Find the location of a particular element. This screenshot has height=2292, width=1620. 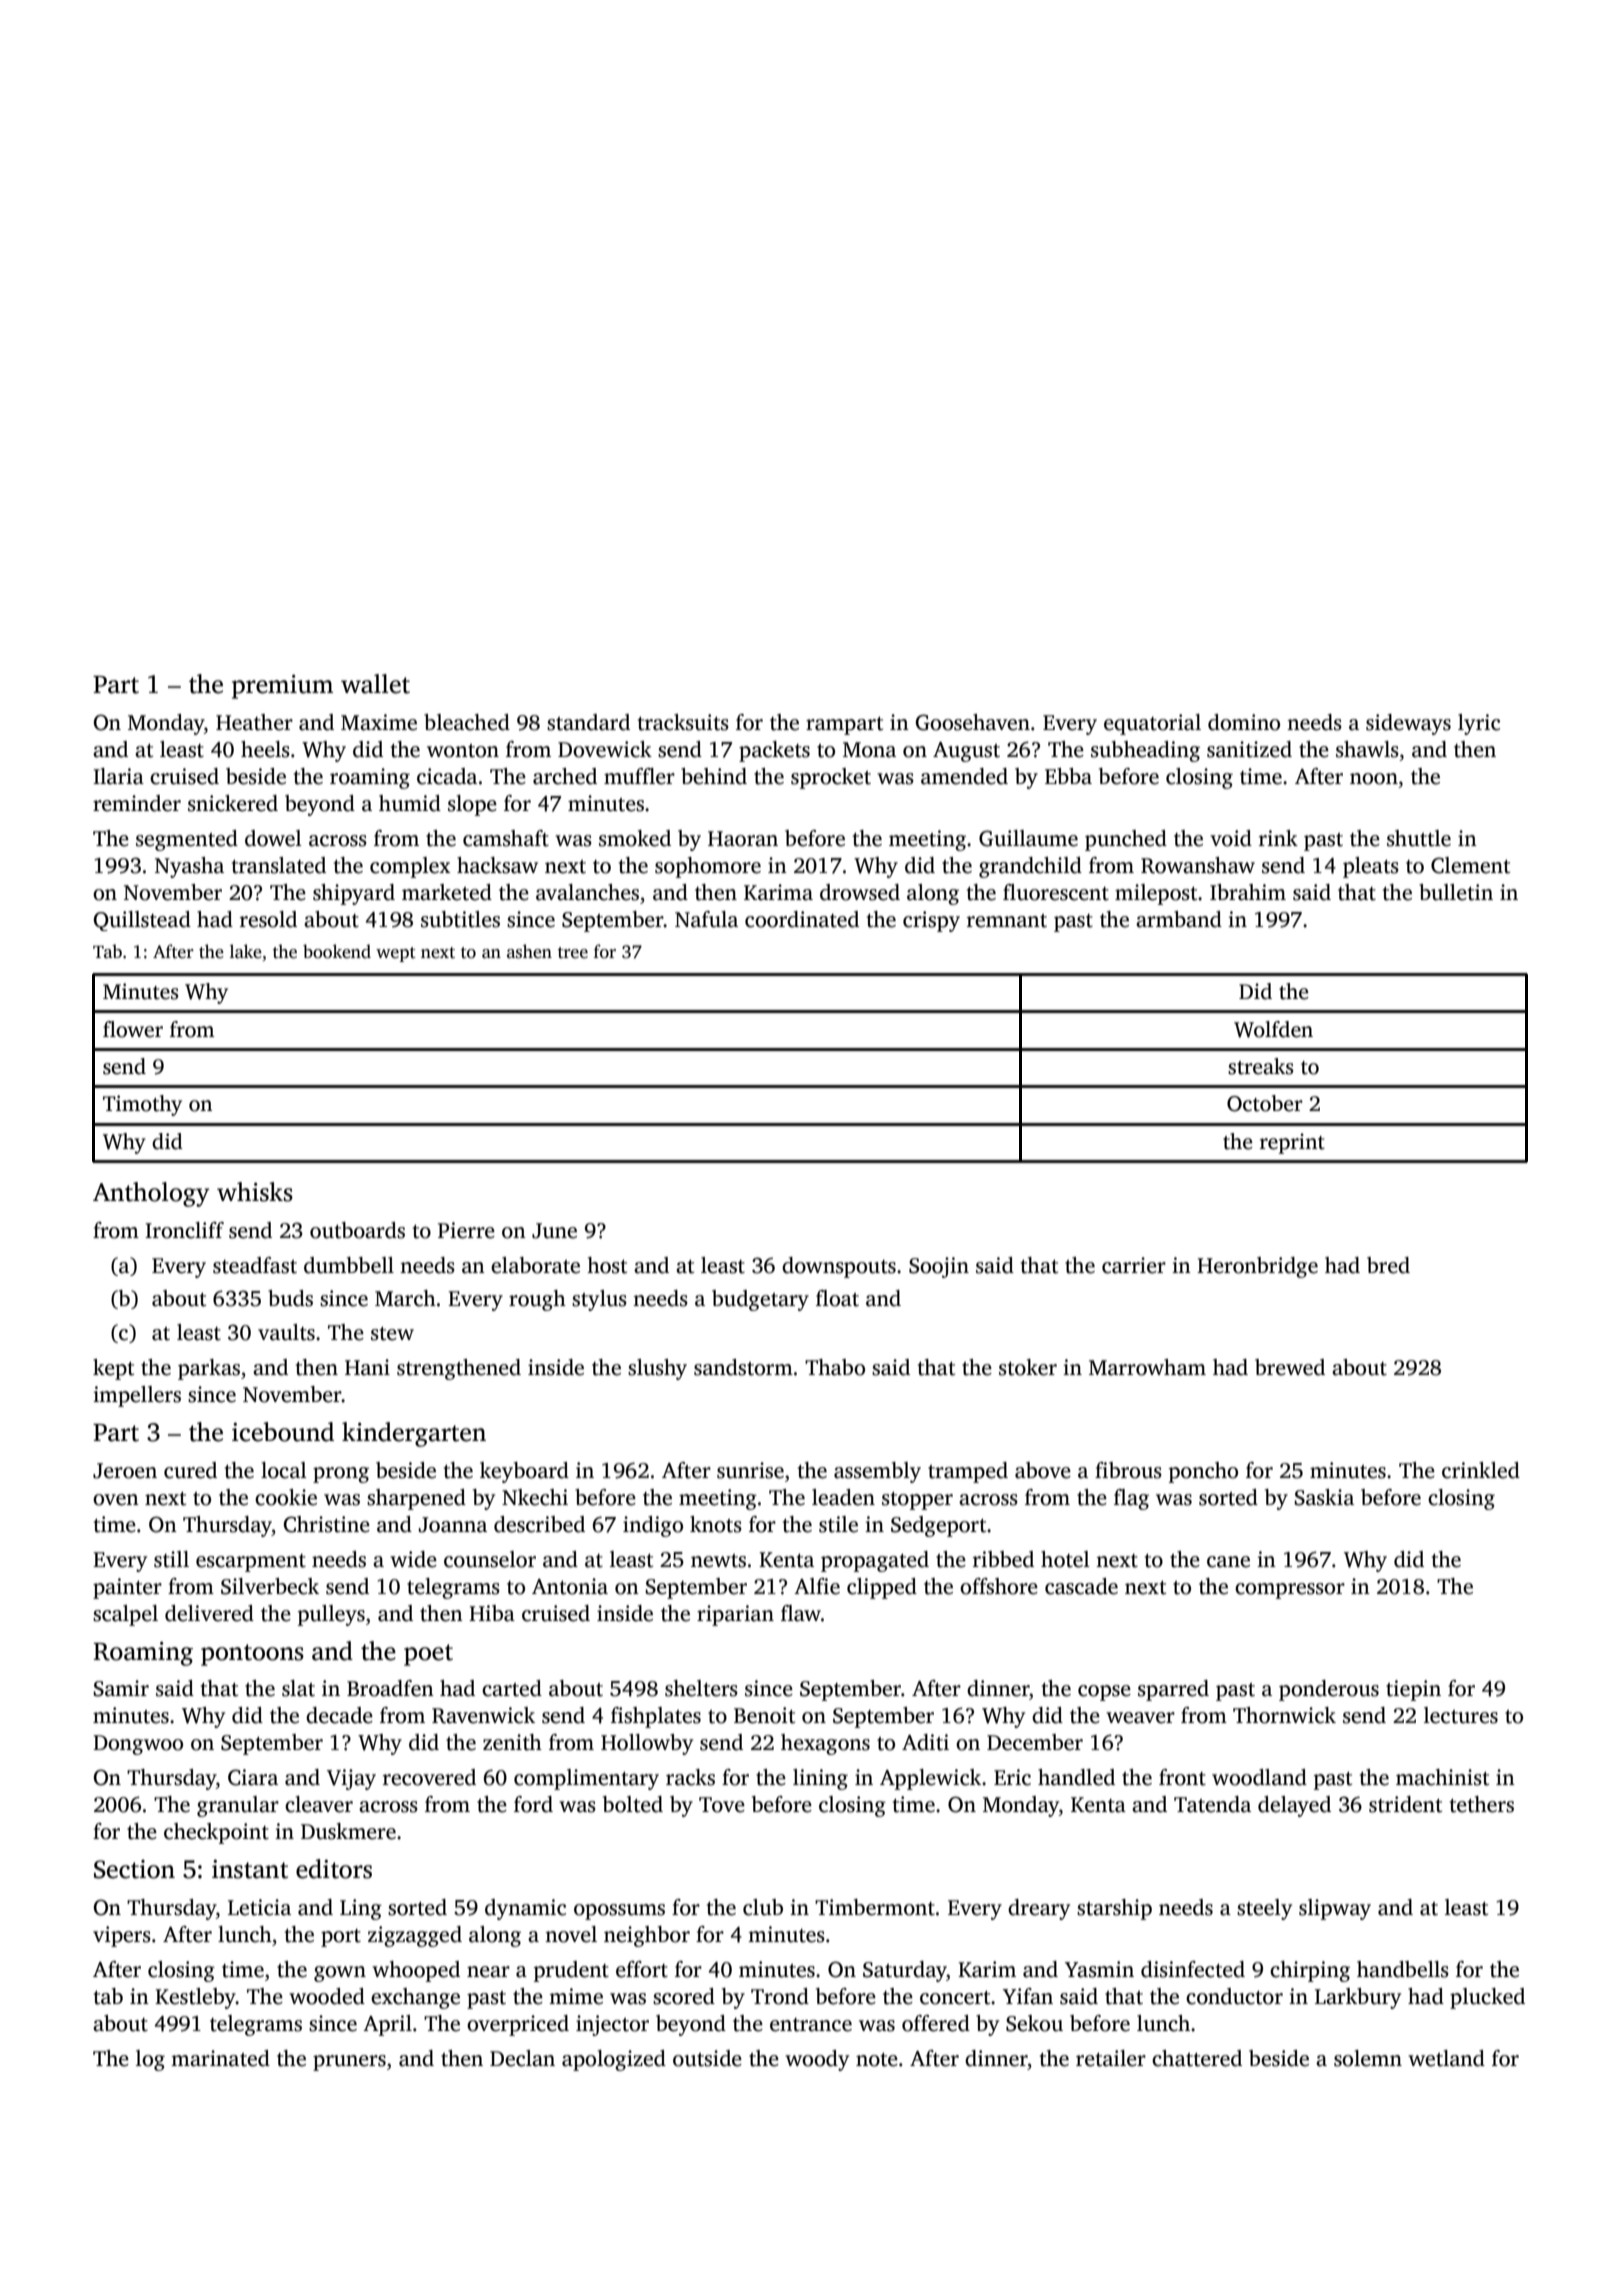

offshore is located at coordinates (999, 1586).
